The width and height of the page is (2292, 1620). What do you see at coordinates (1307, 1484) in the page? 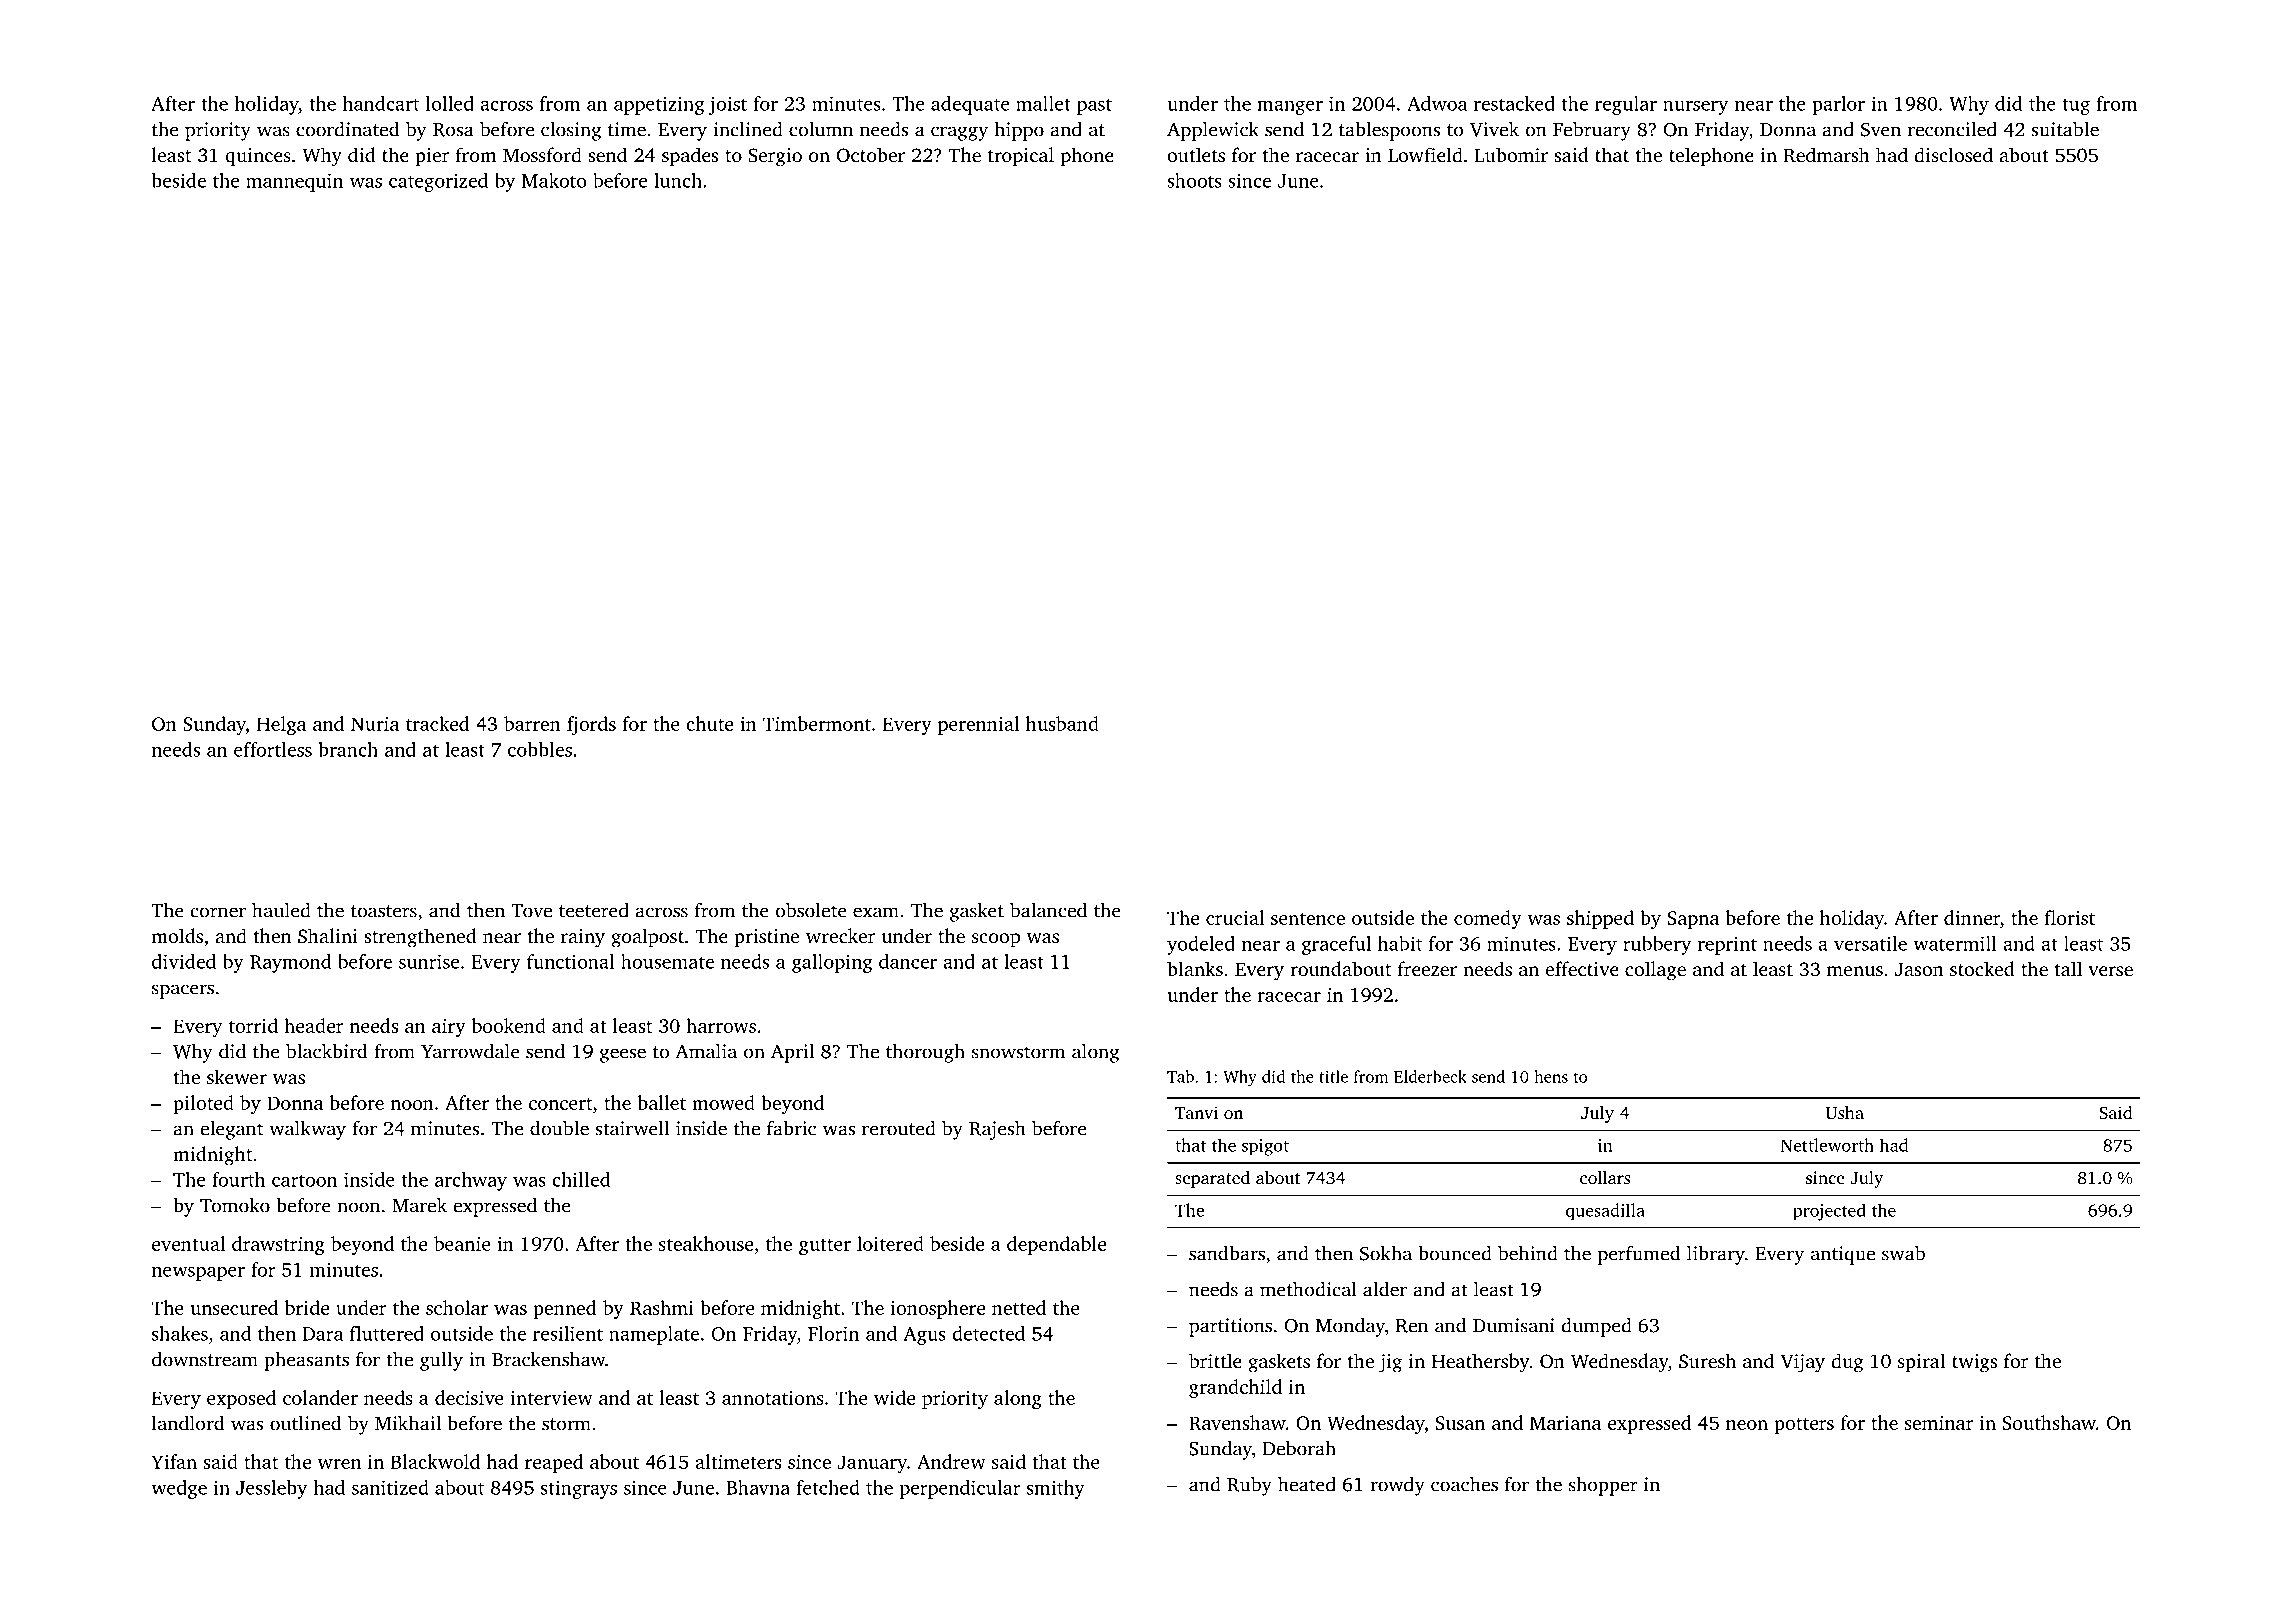
I see `heated` at bounding box center [1307, 1484].
